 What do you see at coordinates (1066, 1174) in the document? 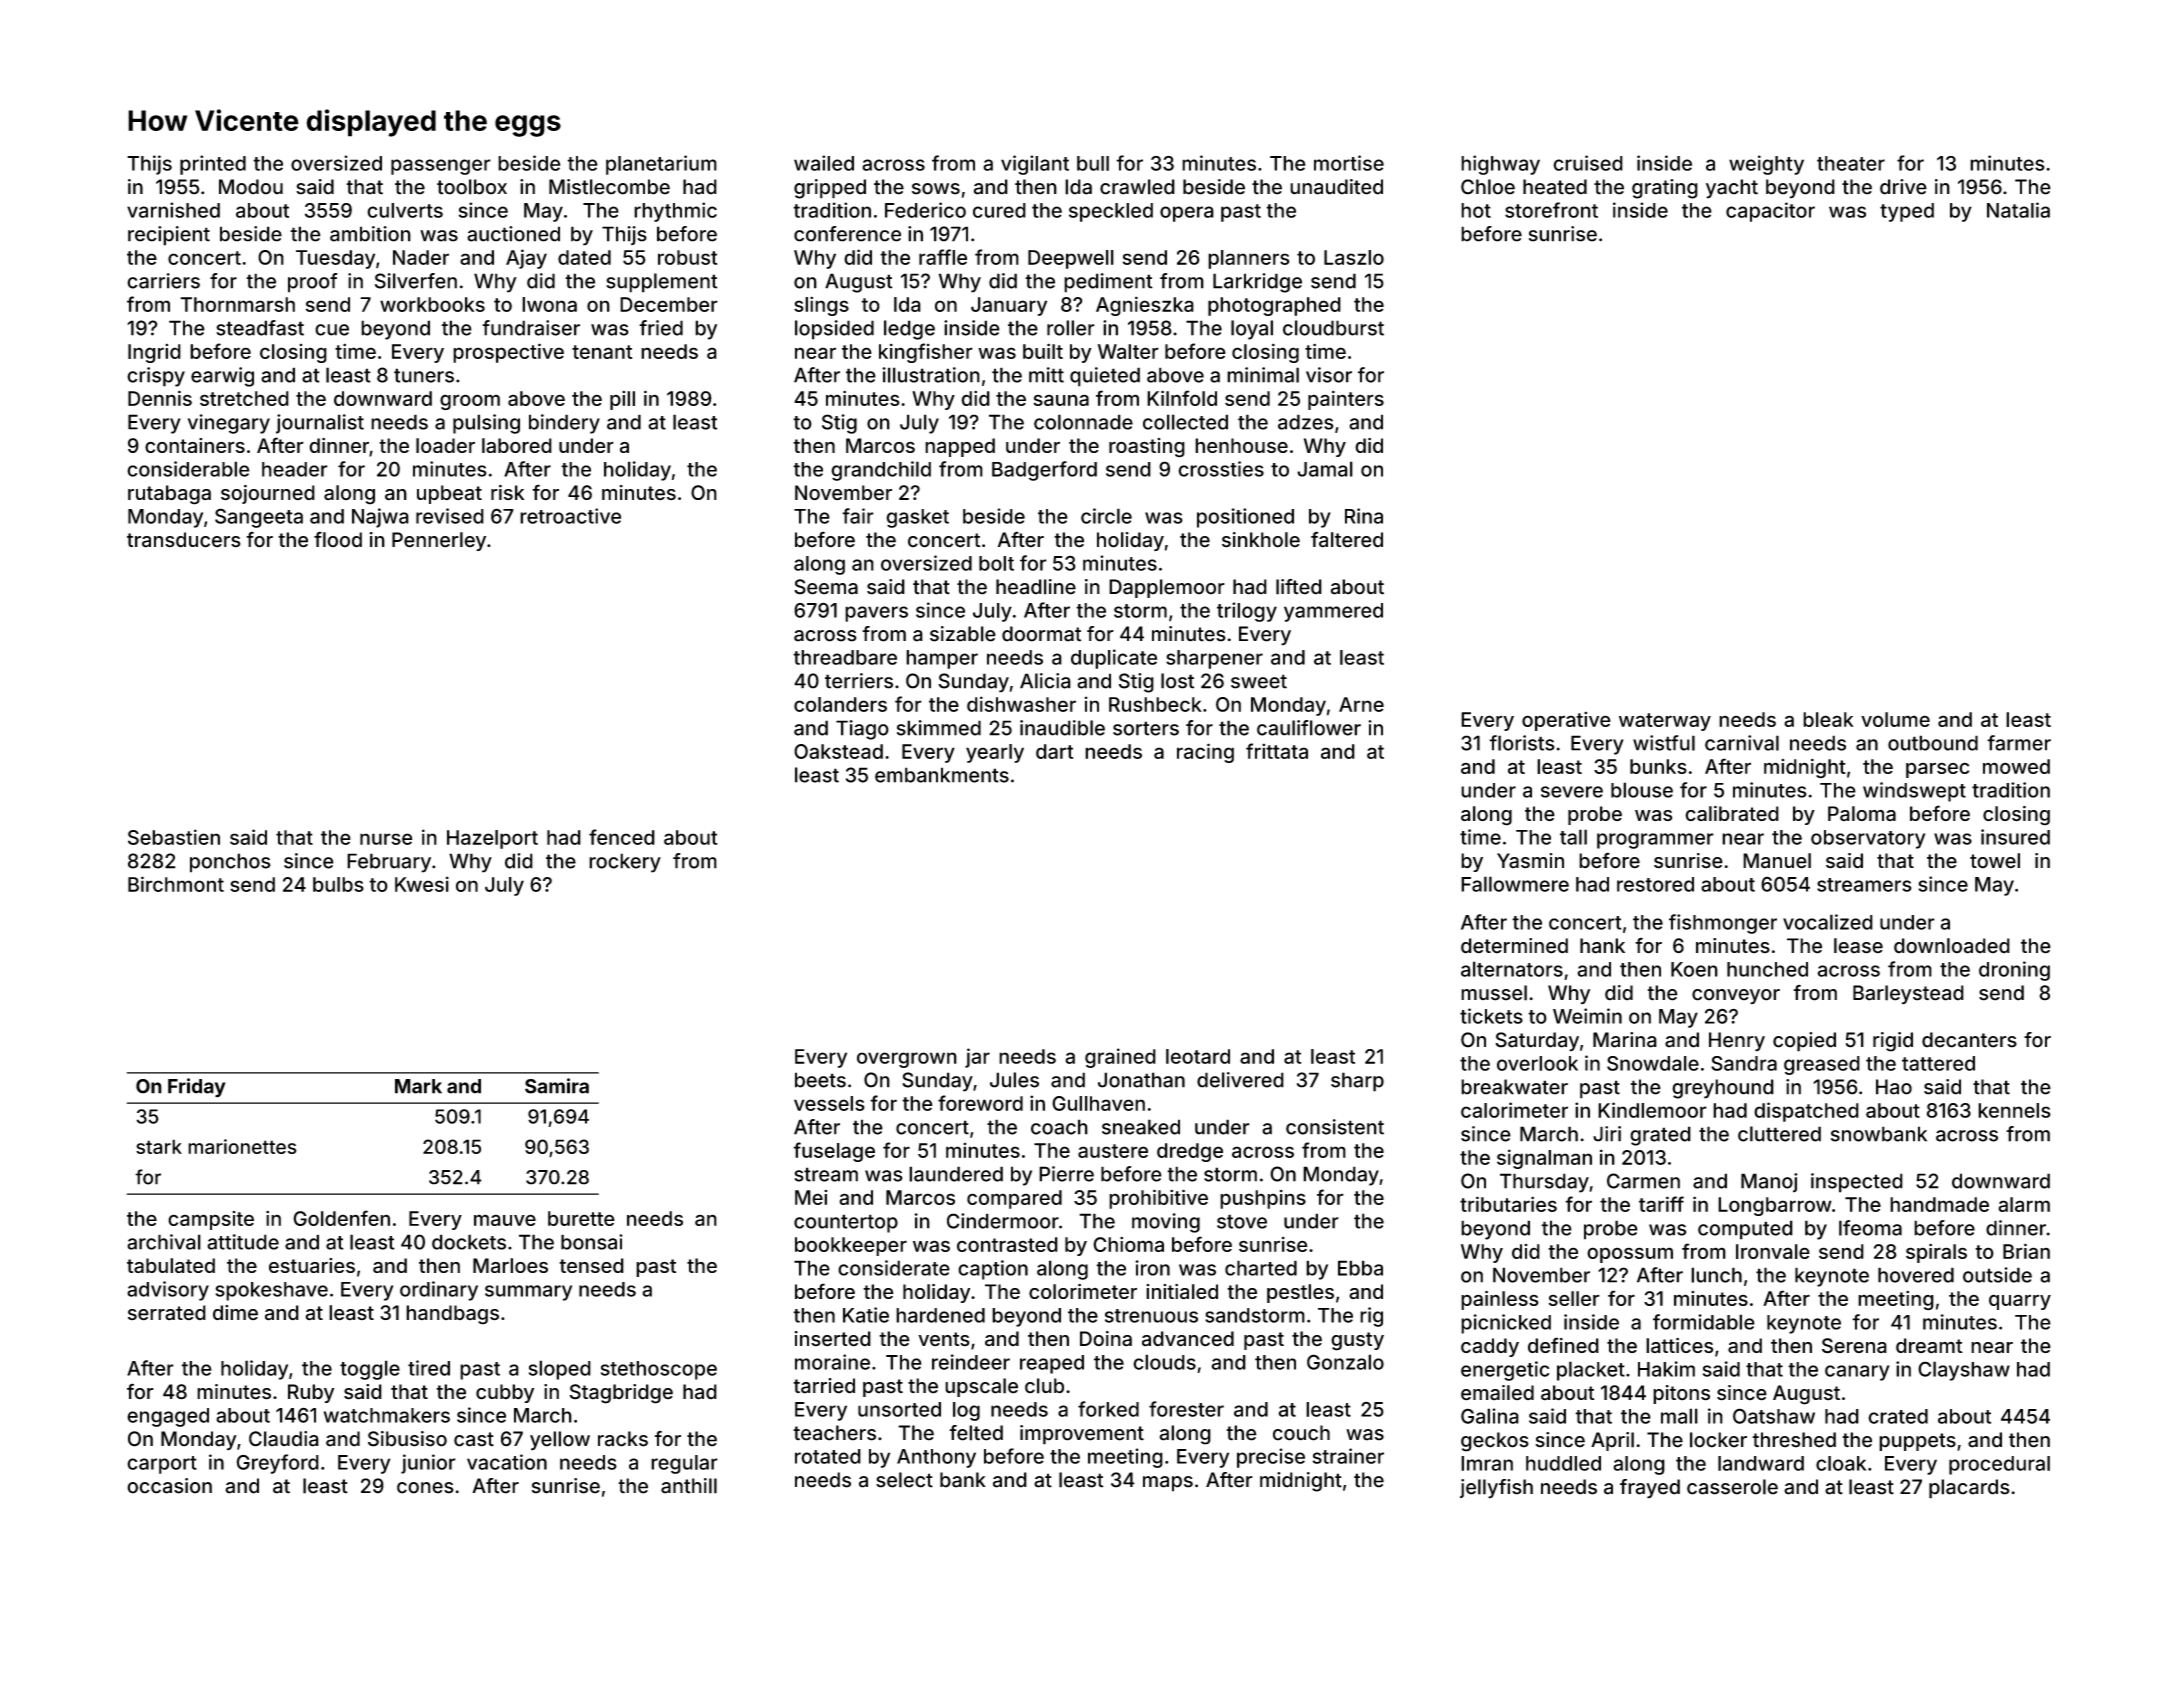
I see `Pierre` at bounding box center [1066, 1174].
